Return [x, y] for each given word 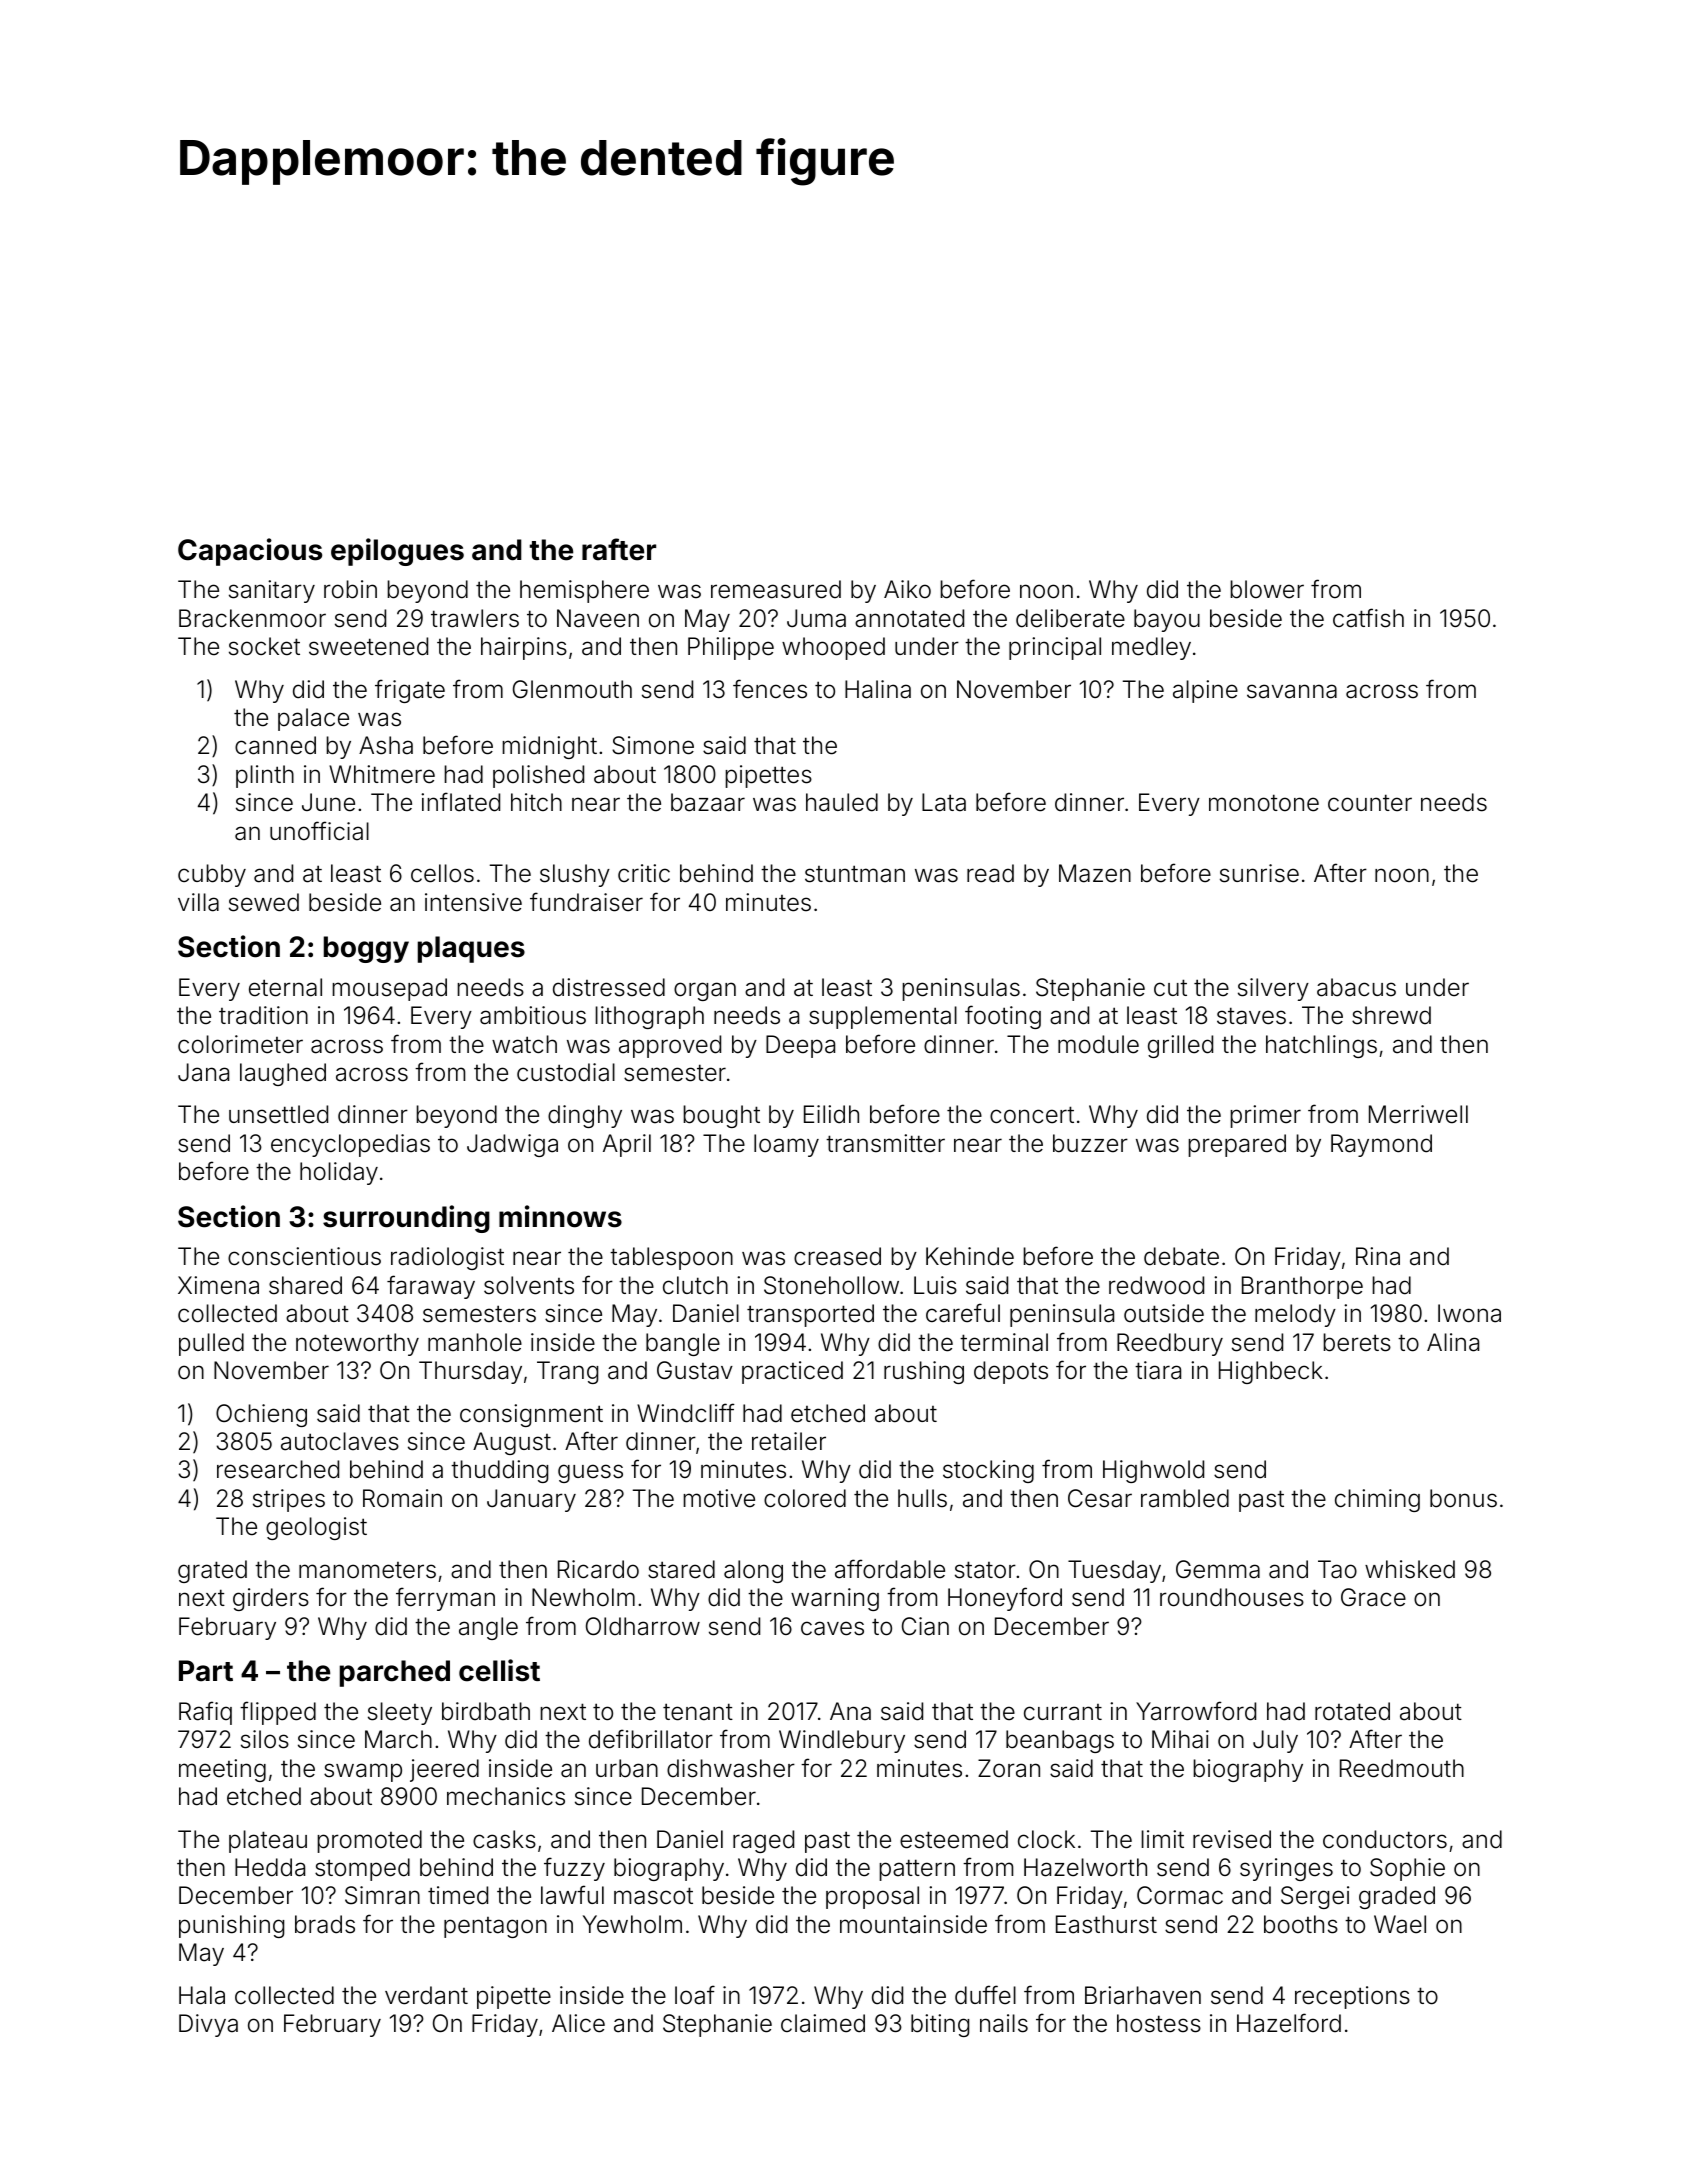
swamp [363, 1772]
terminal [1004, 1342]
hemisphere [584, 591]
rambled [1185, 1498]
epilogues [397, 552]
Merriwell [1418, 1114]
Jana [203, 1072]
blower [1267, 589]
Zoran [1009, 1768]
